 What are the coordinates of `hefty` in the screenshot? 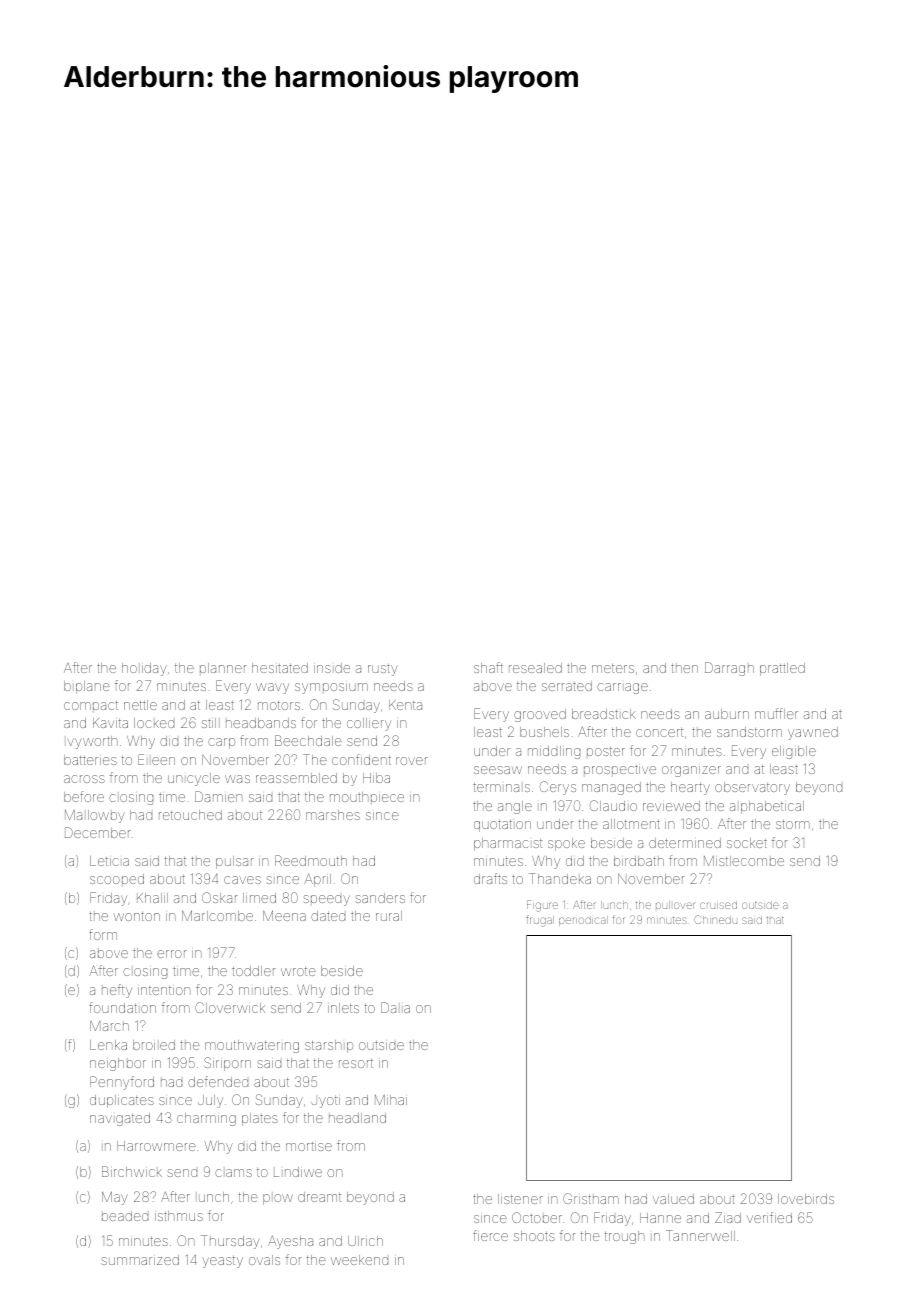 It's located at (117, 991).
